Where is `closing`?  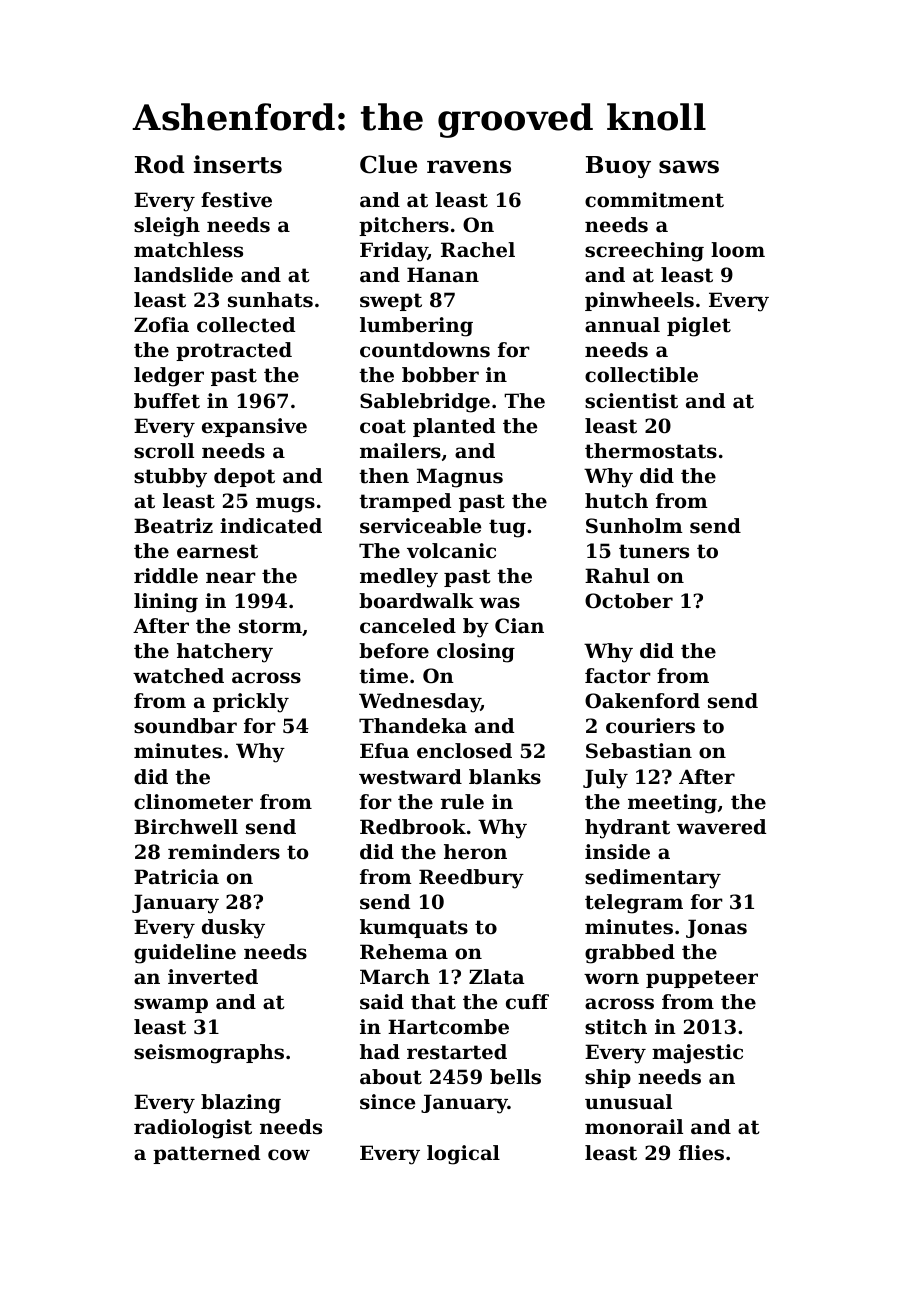
closing is located at coordinates (476, 653).
